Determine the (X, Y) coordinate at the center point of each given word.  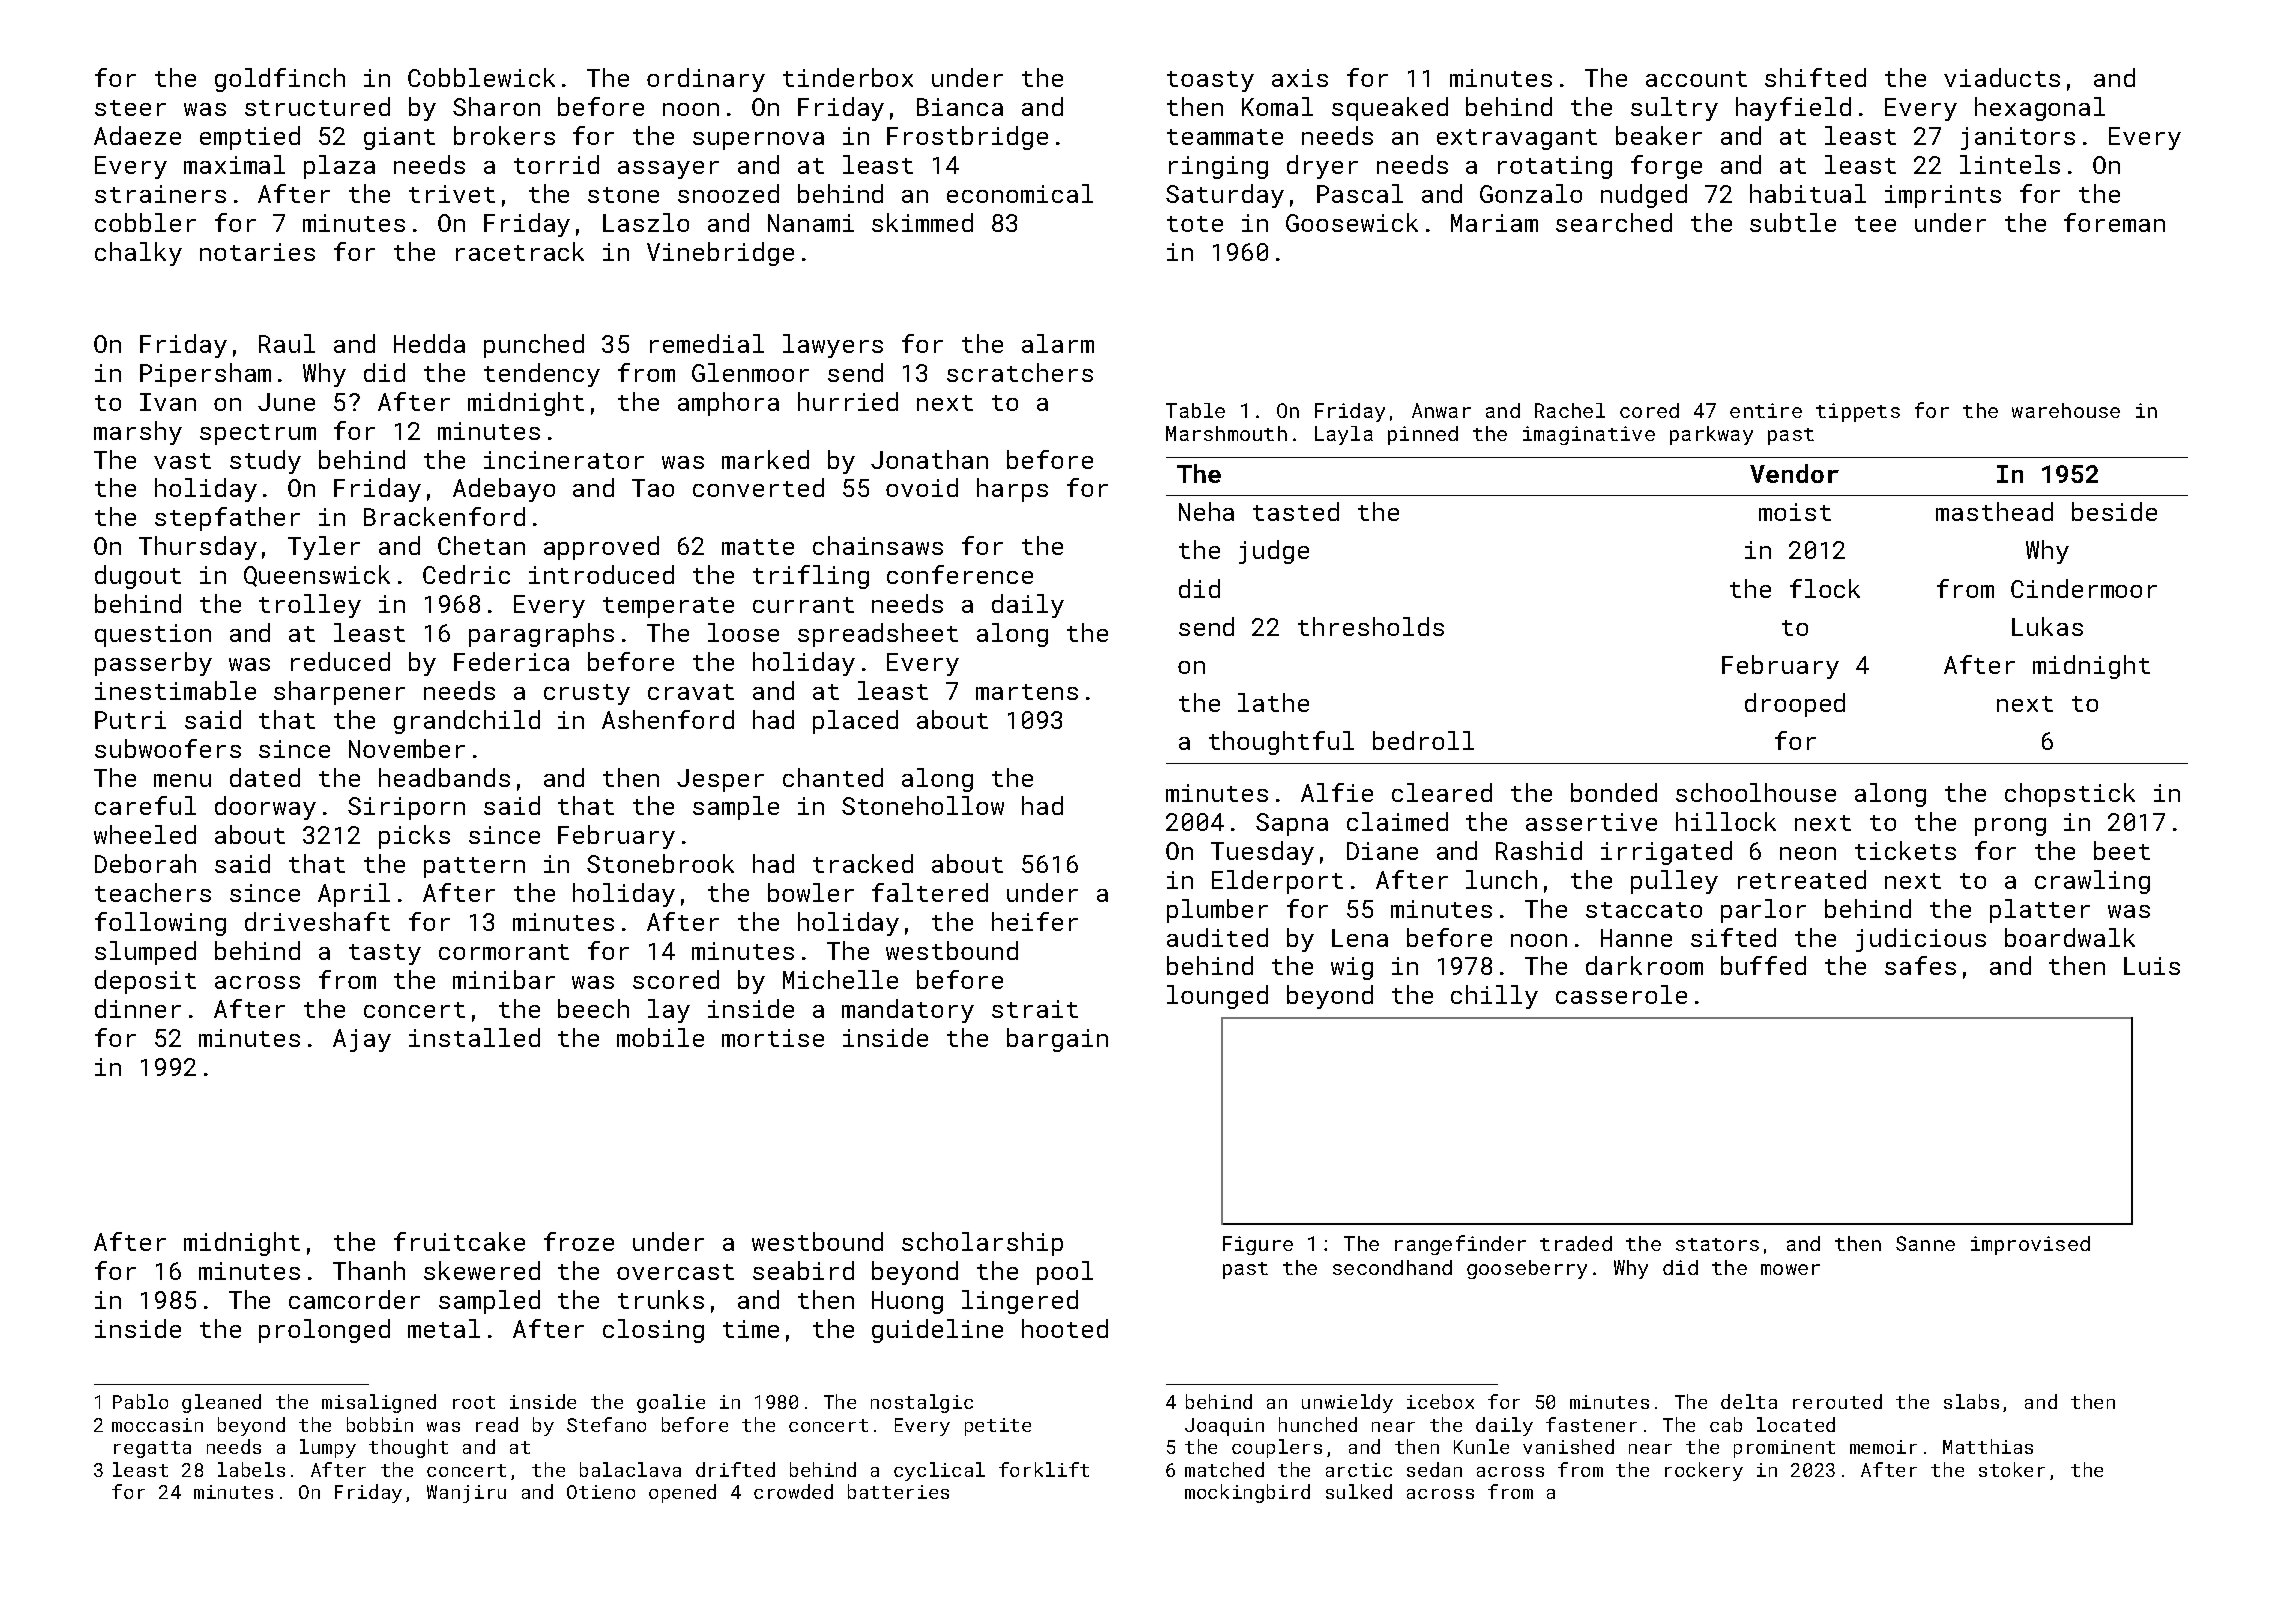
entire (1766, 410)
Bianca (960, 107)
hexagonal (2040, 109)
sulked (1359, 1491)
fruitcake (459, 1241)
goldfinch (280, 80)
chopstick (2070, 795)
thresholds (1371, 626)
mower (1790, 1269)
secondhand (1392, 1267)
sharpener (339, 693)
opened (682, 1493)
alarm (1058, 343)
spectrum (258, 434)
